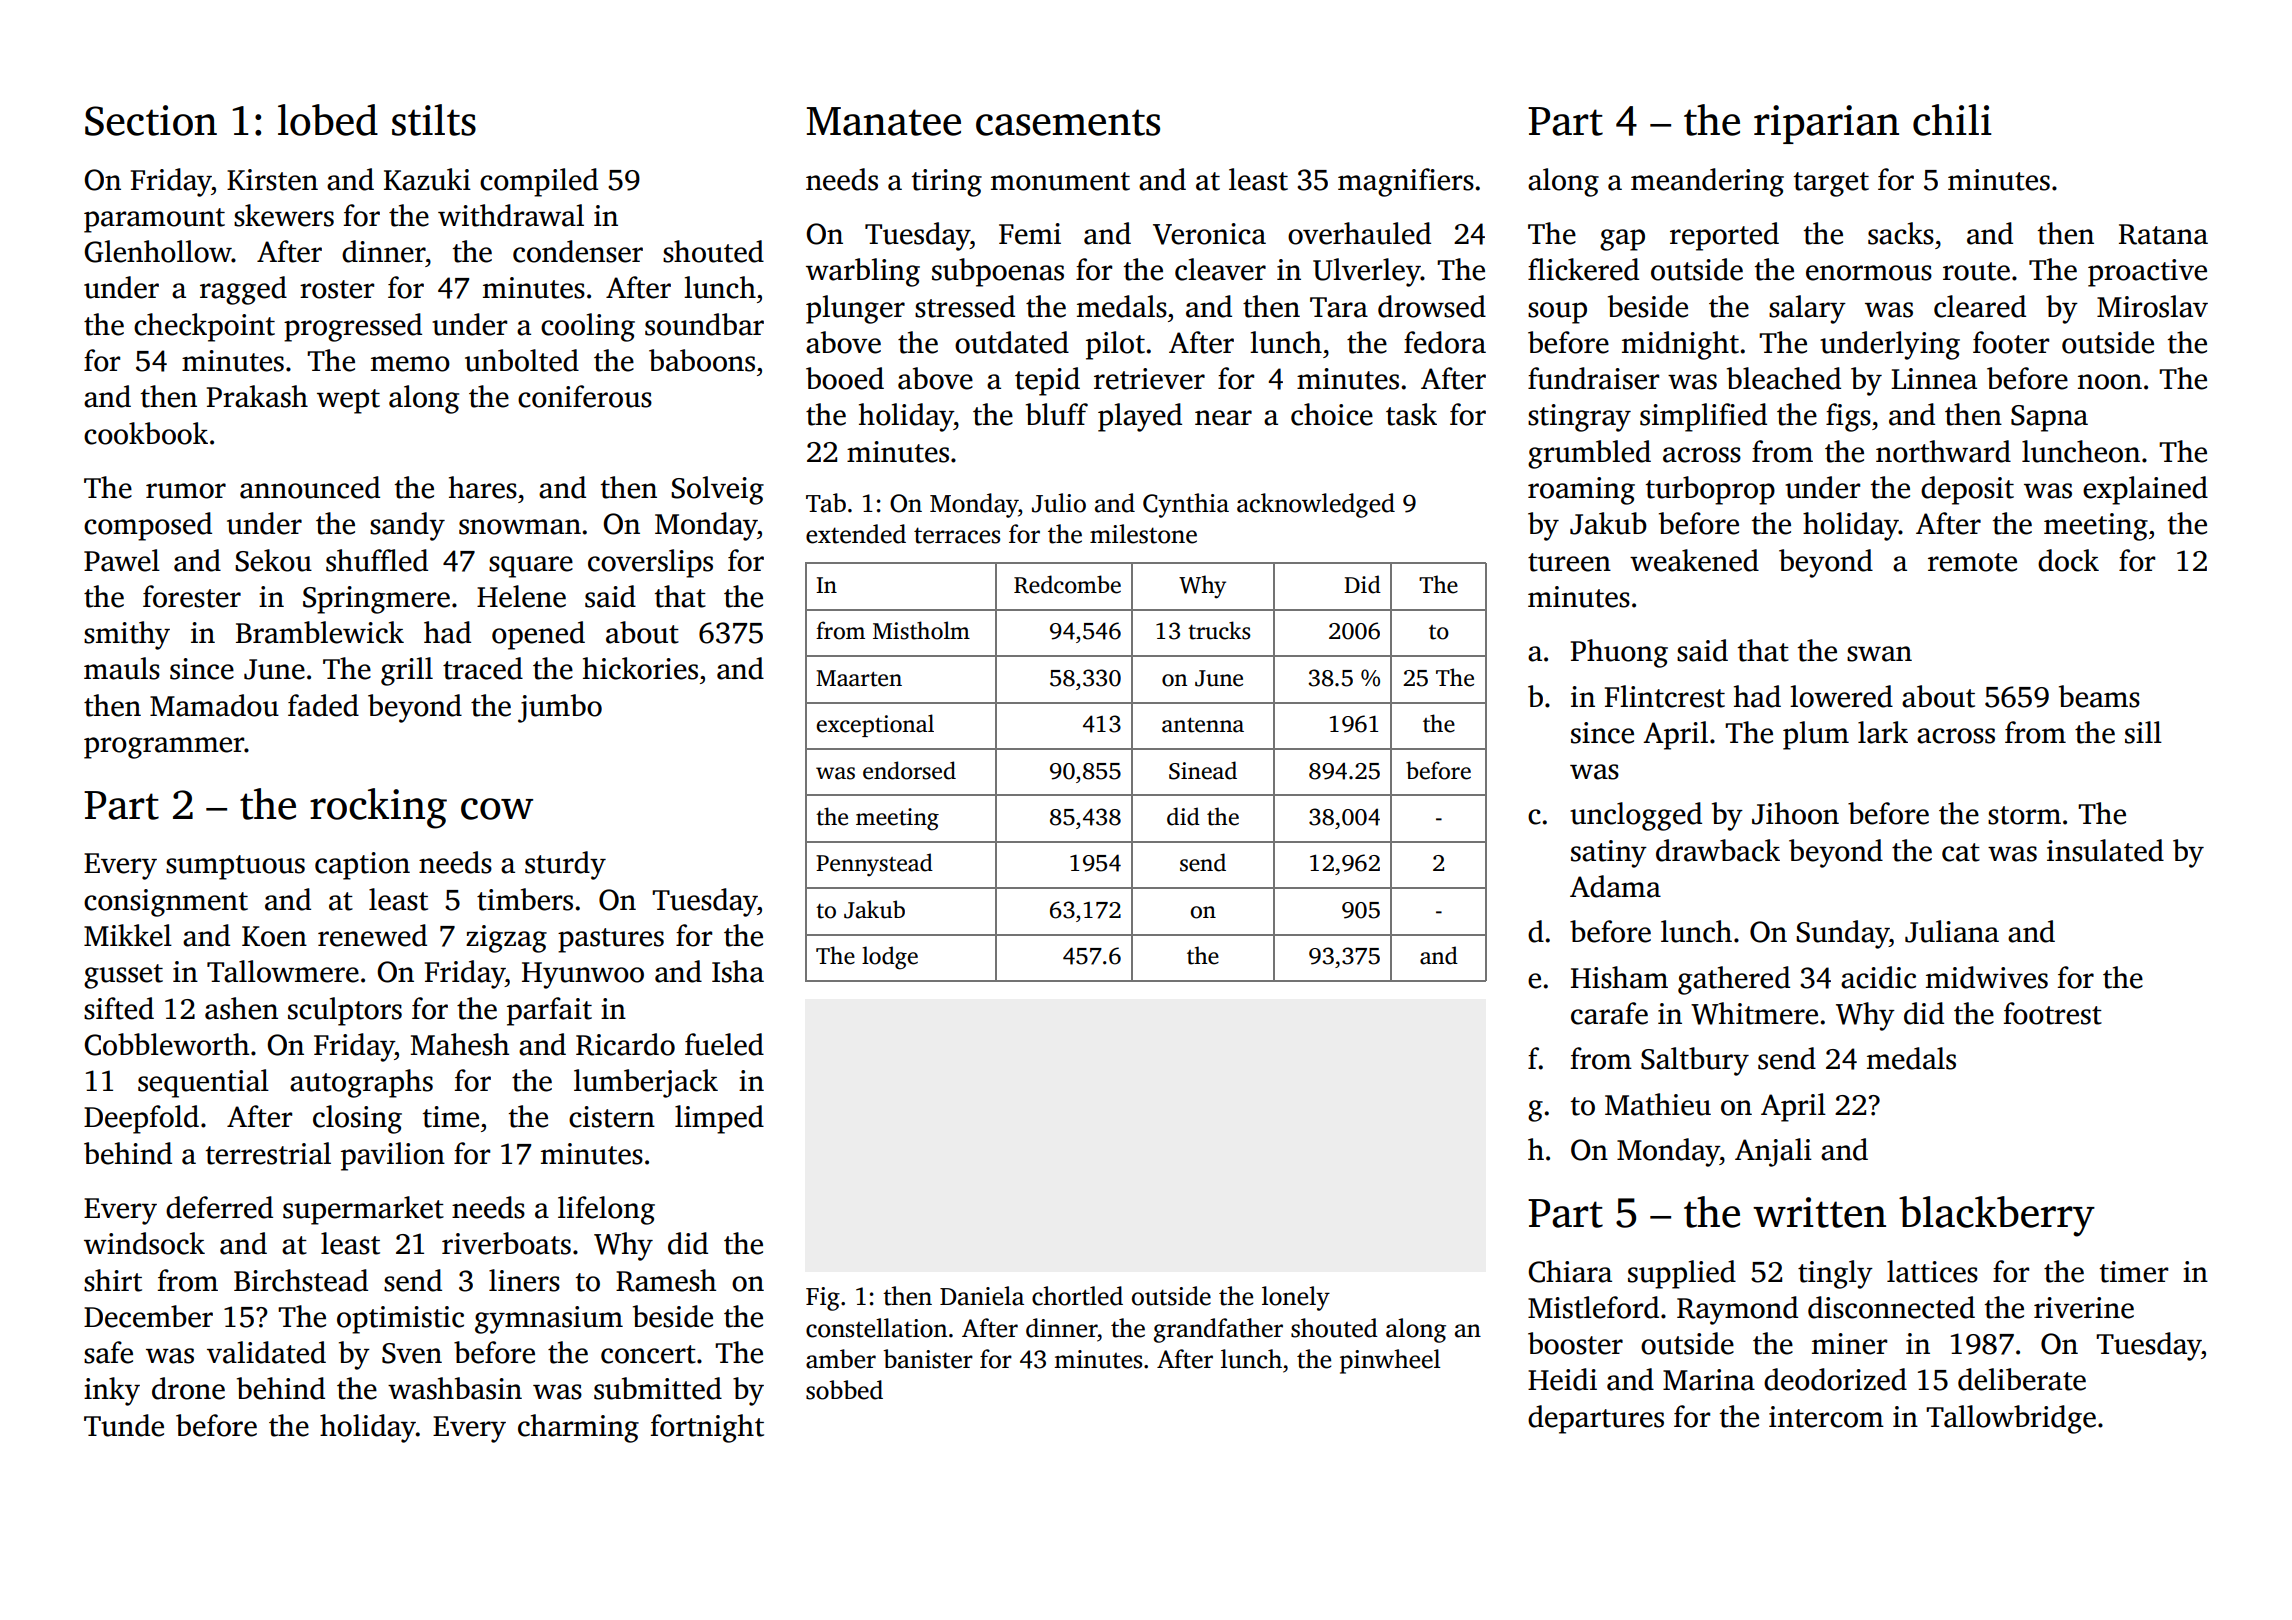 This document has height=1620, width=2292. What do you see at coordinates (400, 1320) in the document?
I see `optimistic` at bounding box center [400, 1320].
